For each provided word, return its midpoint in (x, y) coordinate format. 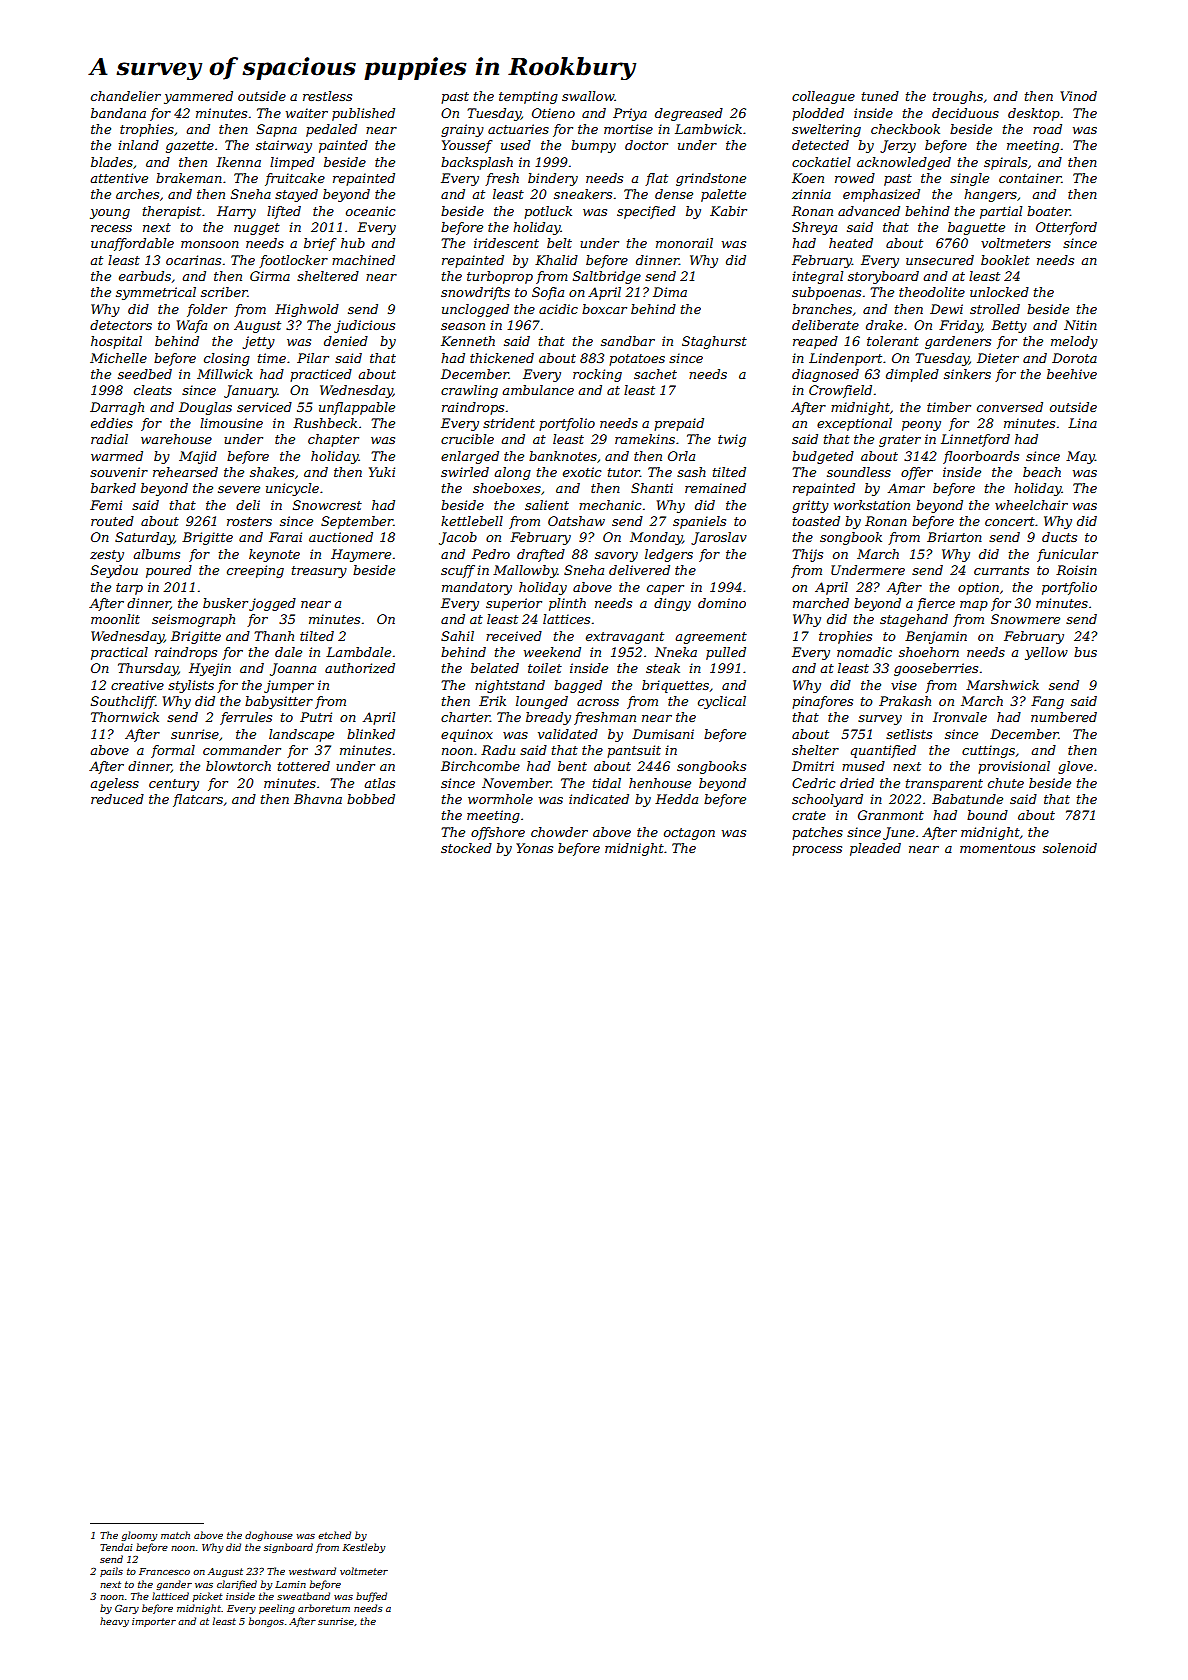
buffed (371, 1597)
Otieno (553, 113)
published (363, 114)
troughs (958, 97)
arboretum (324, 1608)
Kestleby (364, 1548)
